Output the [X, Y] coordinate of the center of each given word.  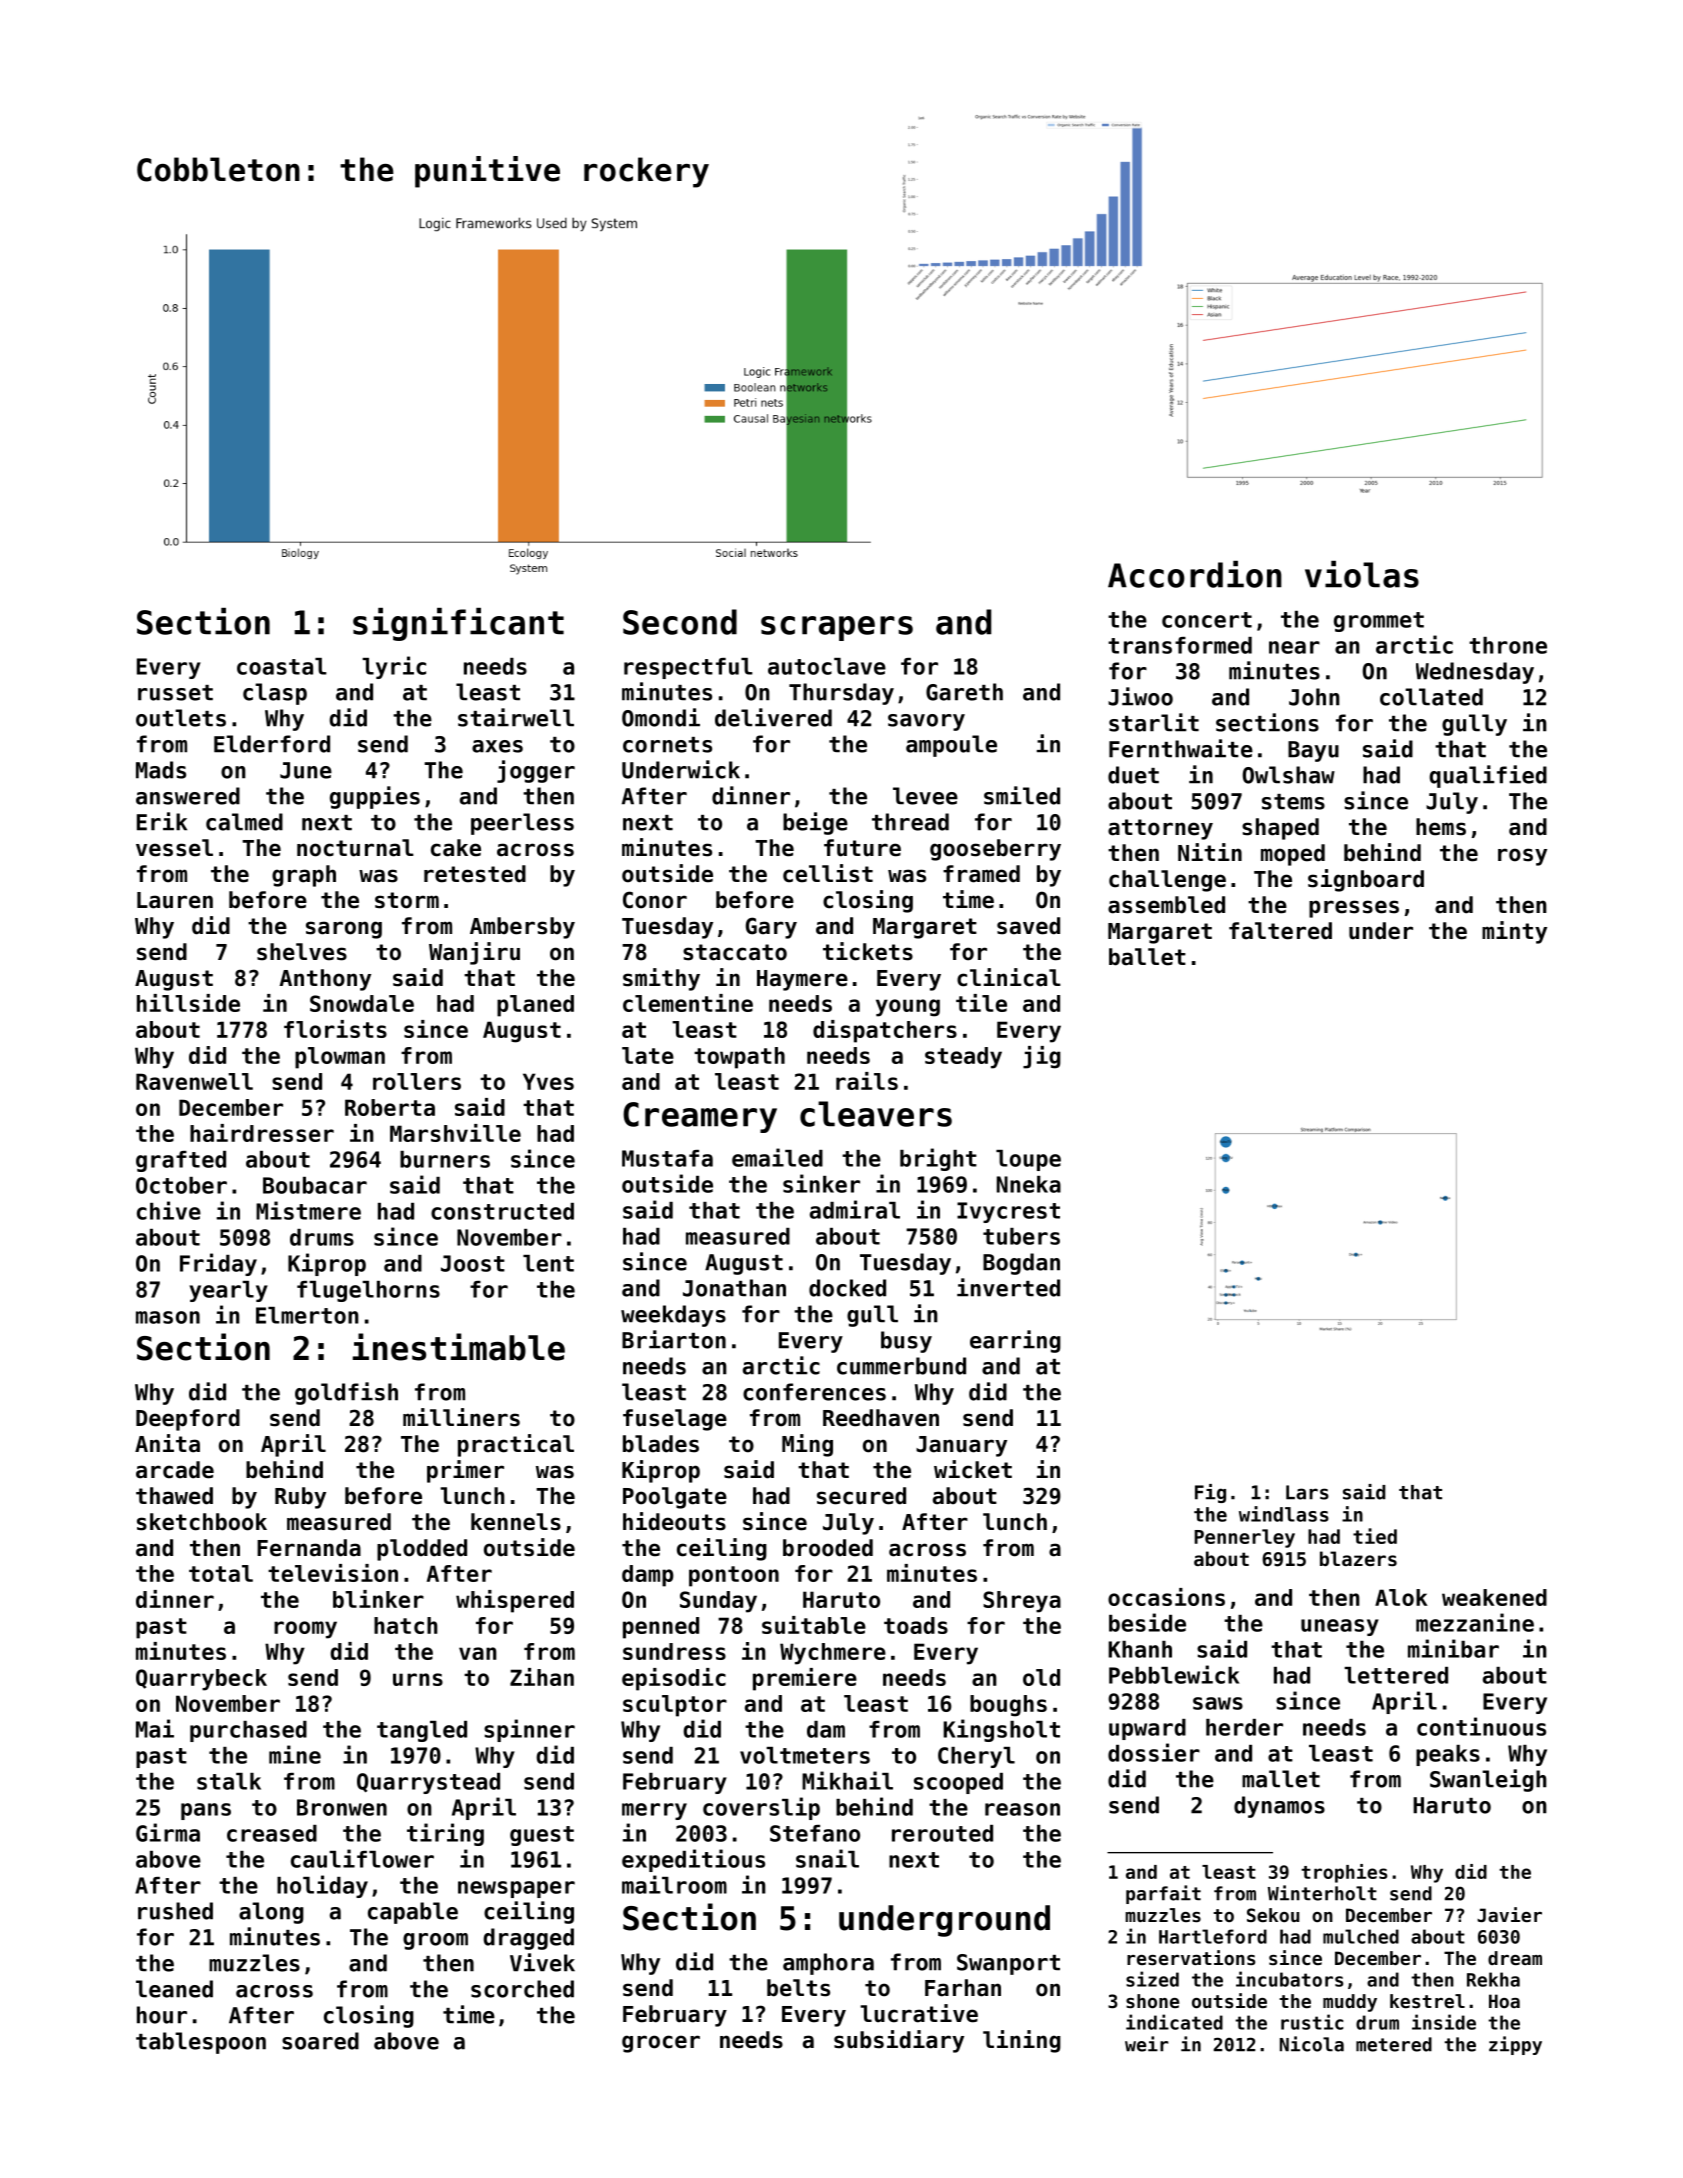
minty [1514, 932]
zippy [1515, 2045]
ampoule [951, 746]
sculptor [675, 1706]
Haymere [802, 980]
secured [861, 1496]
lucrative [919, 2013]
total [221, 1573]
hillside [188, 1003]
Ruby [300, 1498]
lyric [394, 667]
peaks [1448, 1755]
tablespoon [201, 2043]
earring [1015, 1341]
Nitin [1210, 852]
